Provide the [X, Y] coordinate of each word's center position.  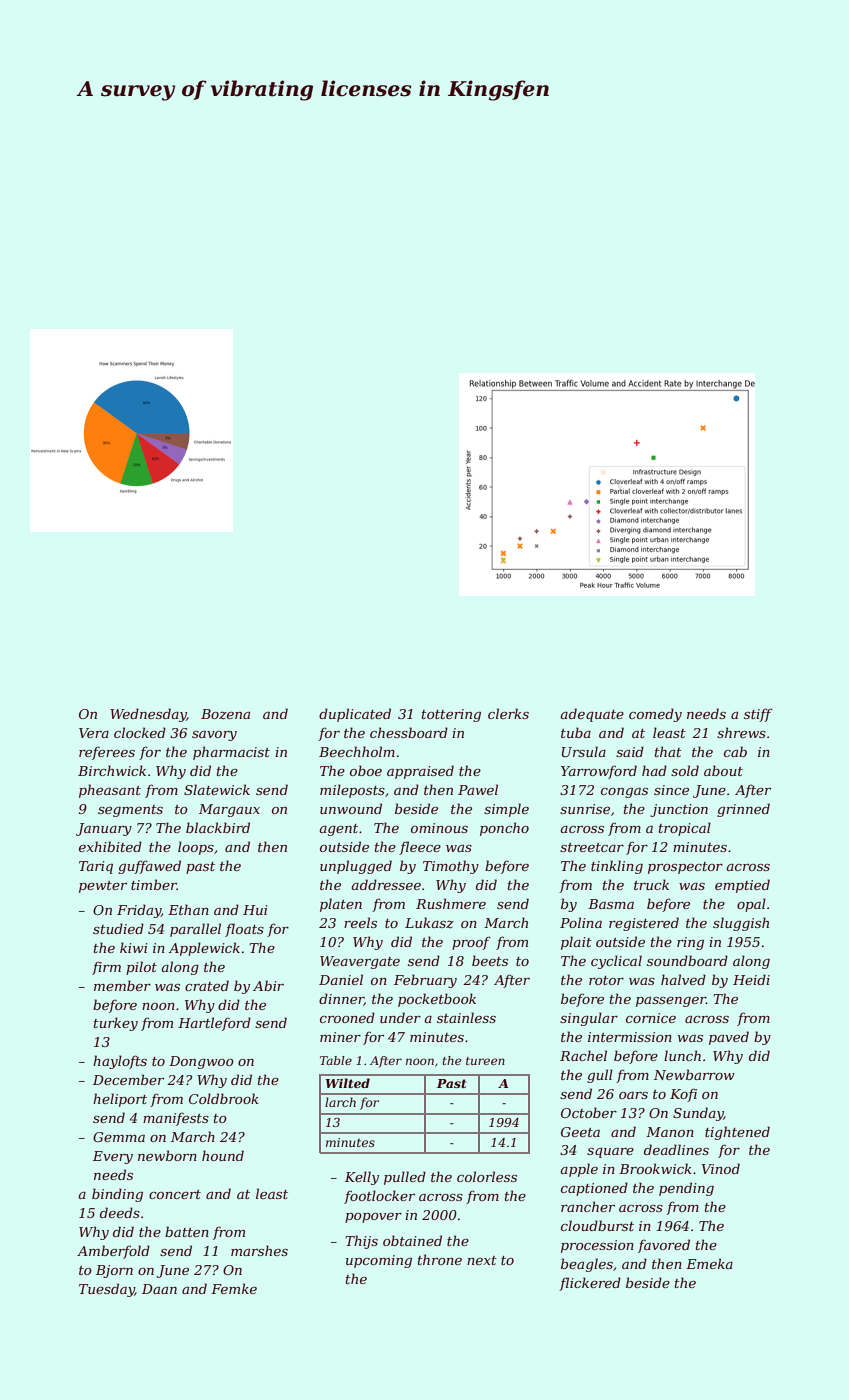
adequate [592, 715]
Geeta [580, 1132]
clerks [508, 713]
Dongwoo [201, 1062]
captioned [594, 1189]
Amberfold [113, 1252]
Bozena [225, 714]
